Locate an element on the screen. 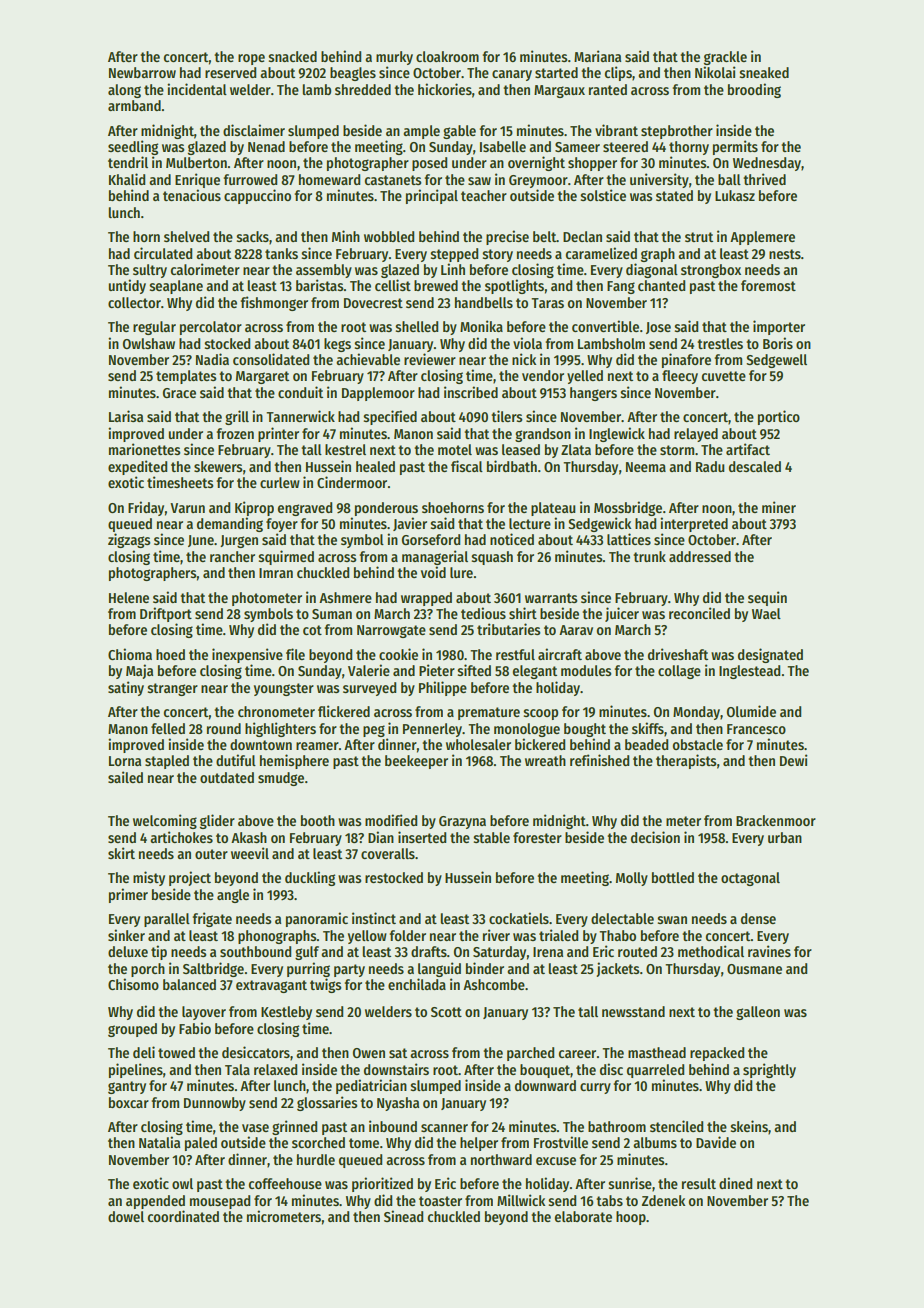 The width and height of the screenshot is (924, 1308). relayed is located at coordinates (696, 435).
